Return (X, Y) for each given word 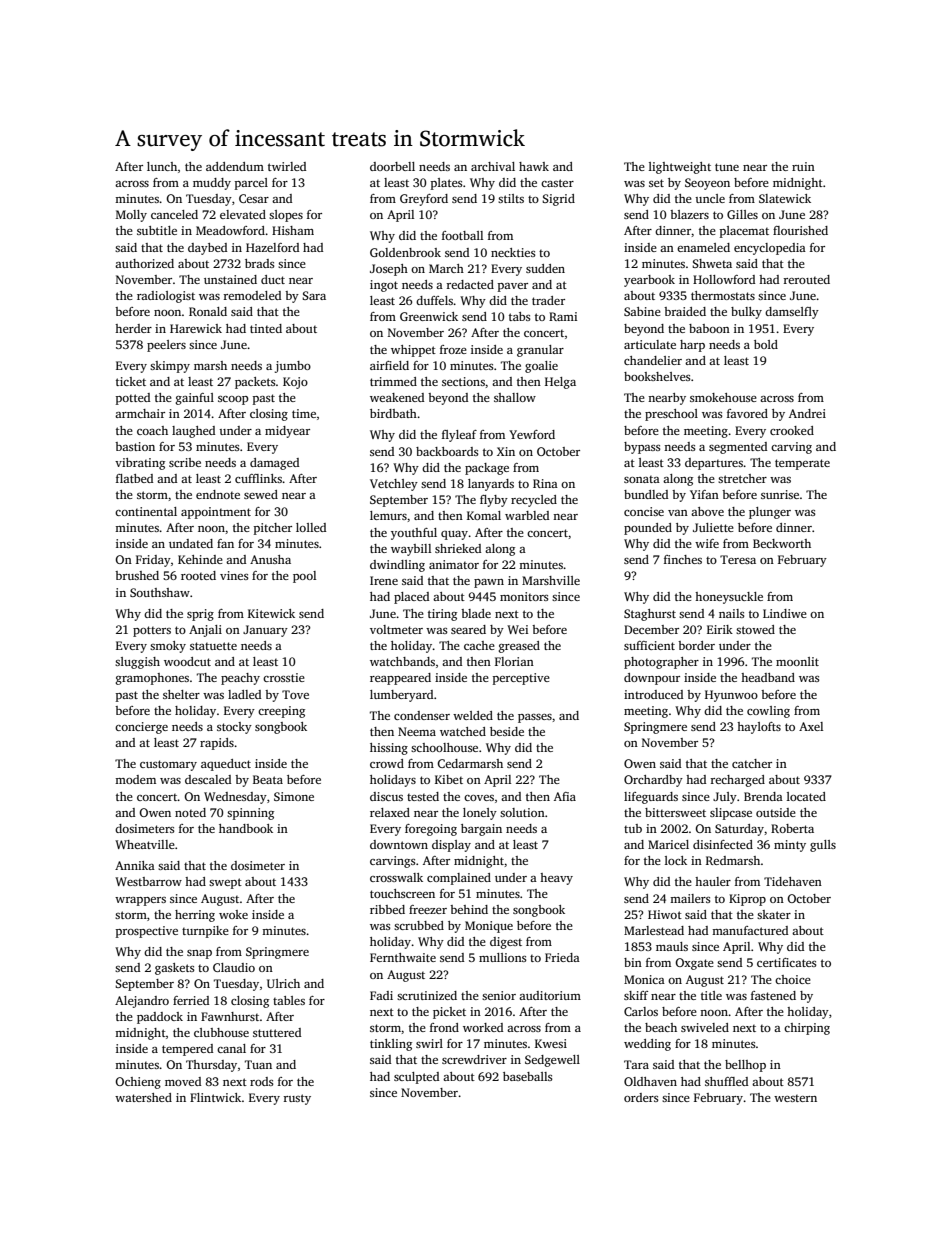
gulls (823, 846)
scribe (185, 462)
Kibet (449, 779)
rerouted (806, 279)
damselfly (792, 313)
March (446, 268)
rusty (297, 1099)
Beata (268, 779)
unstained (230, 279)
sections (463, 381)
